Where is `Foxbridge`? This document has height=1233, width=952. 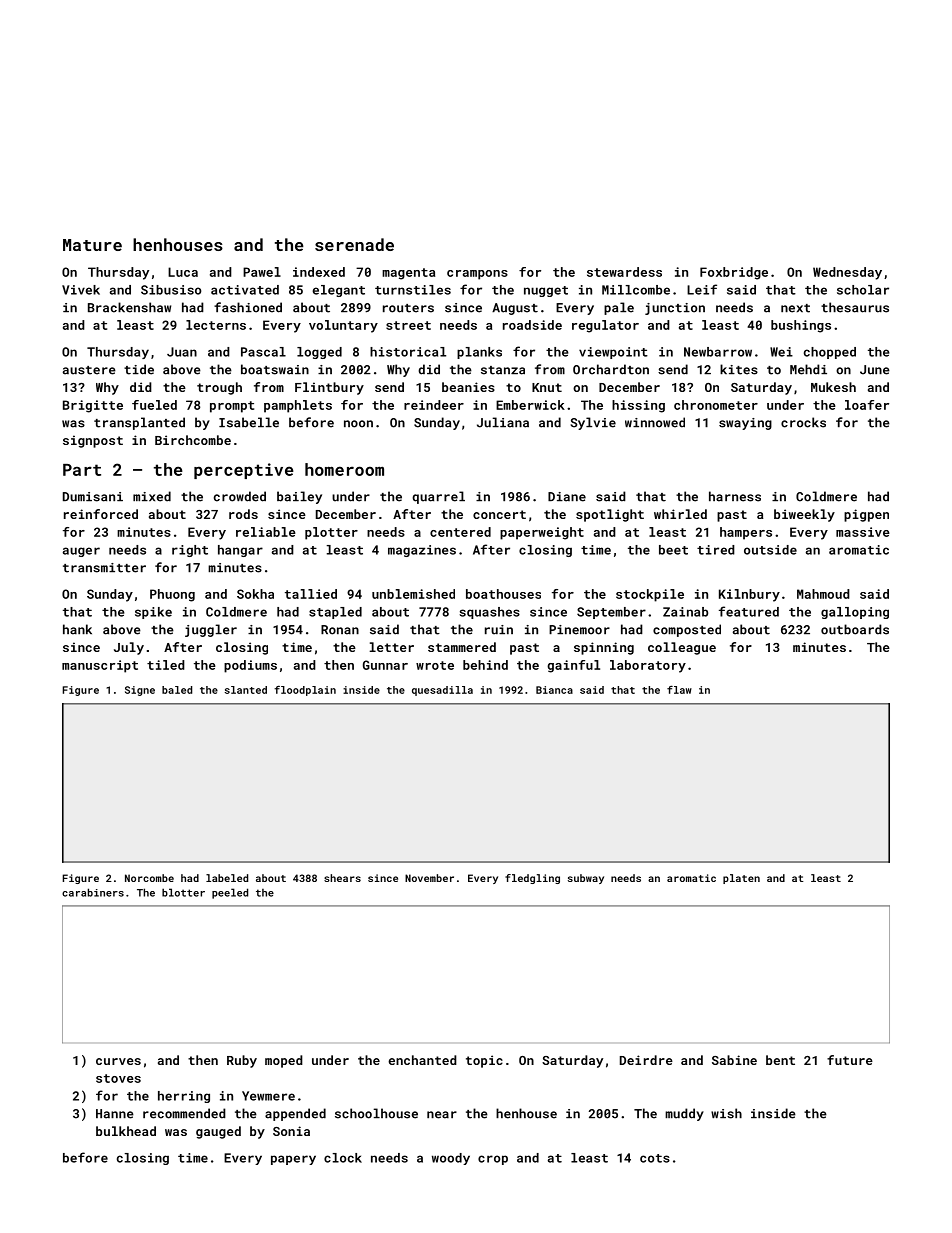 Foxbridge is located at coordinates (734, 273).
